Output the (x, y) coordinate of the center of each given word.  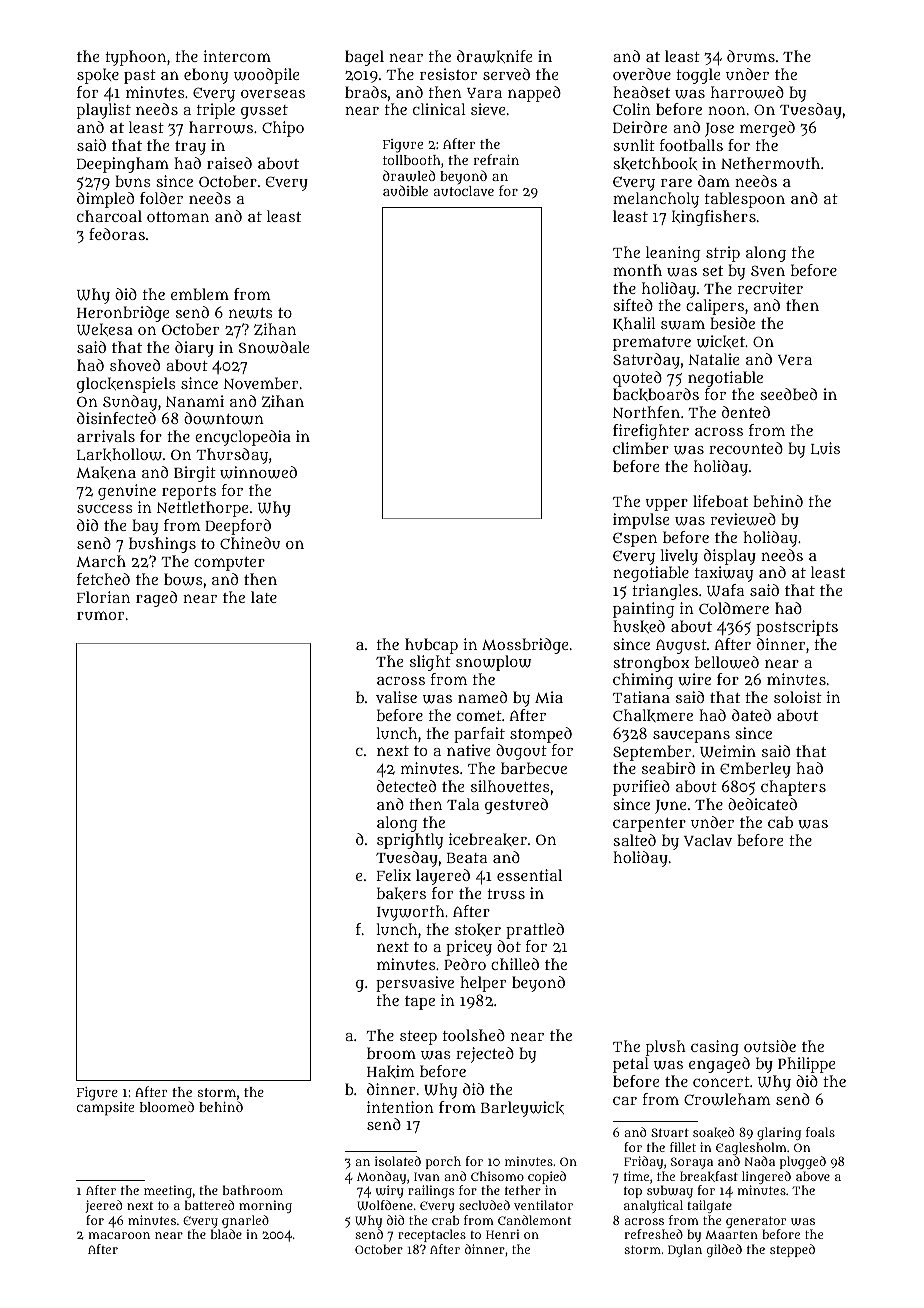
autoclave (464, 191)
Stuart (670, 1132)
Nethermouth (770, 163)
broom (391, 1053)
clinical (439, 109)
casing (715, 1048)
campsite (105, 1109)
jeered (103, 1206)
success (105, 509)
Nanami (195, 401)
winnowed (258, 472)
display (730, 557)
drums (751, 56)
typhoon (135, 58)
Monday (381, 1177)
